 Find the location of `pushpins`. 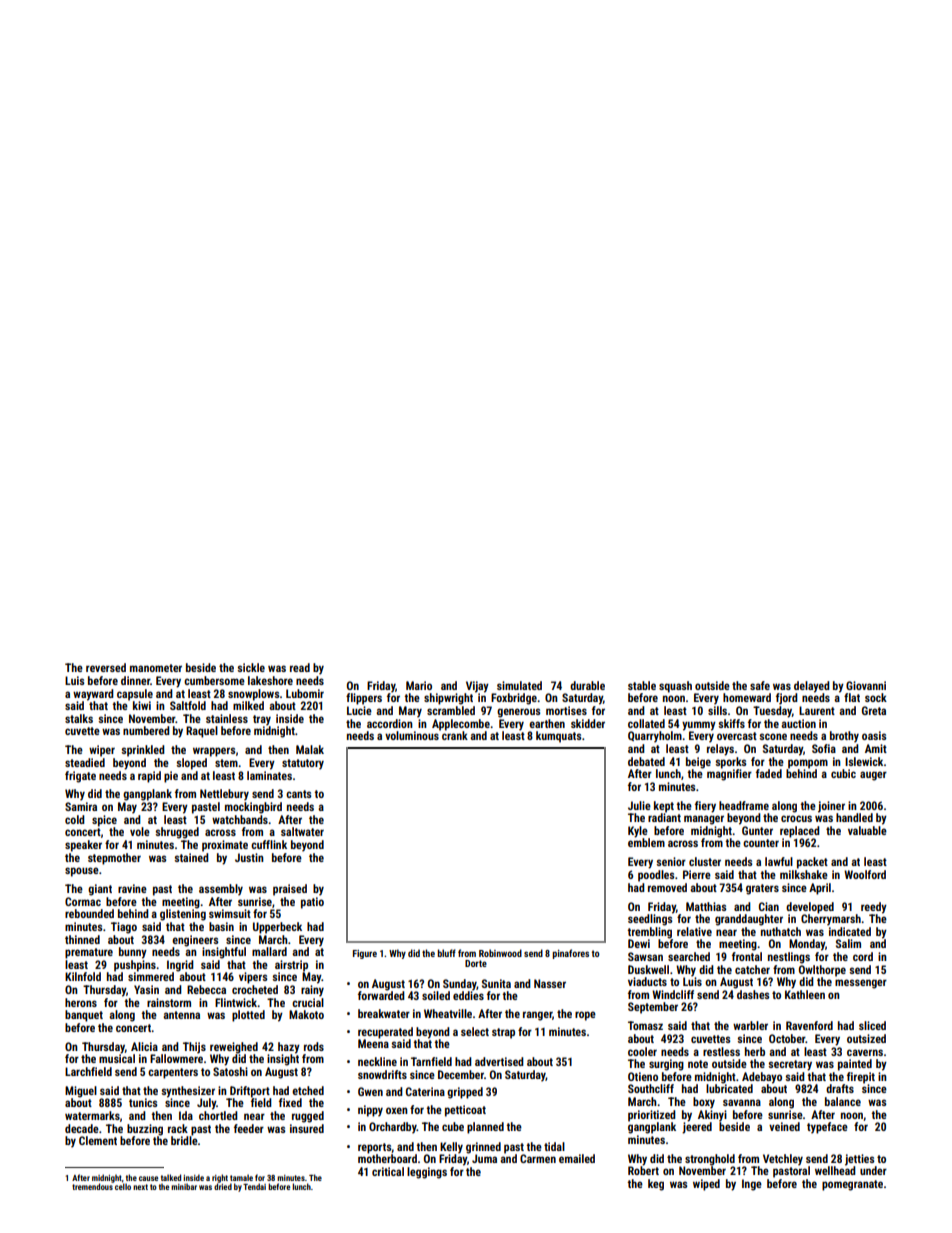

pushpins is located at coordinates (135, 966).
